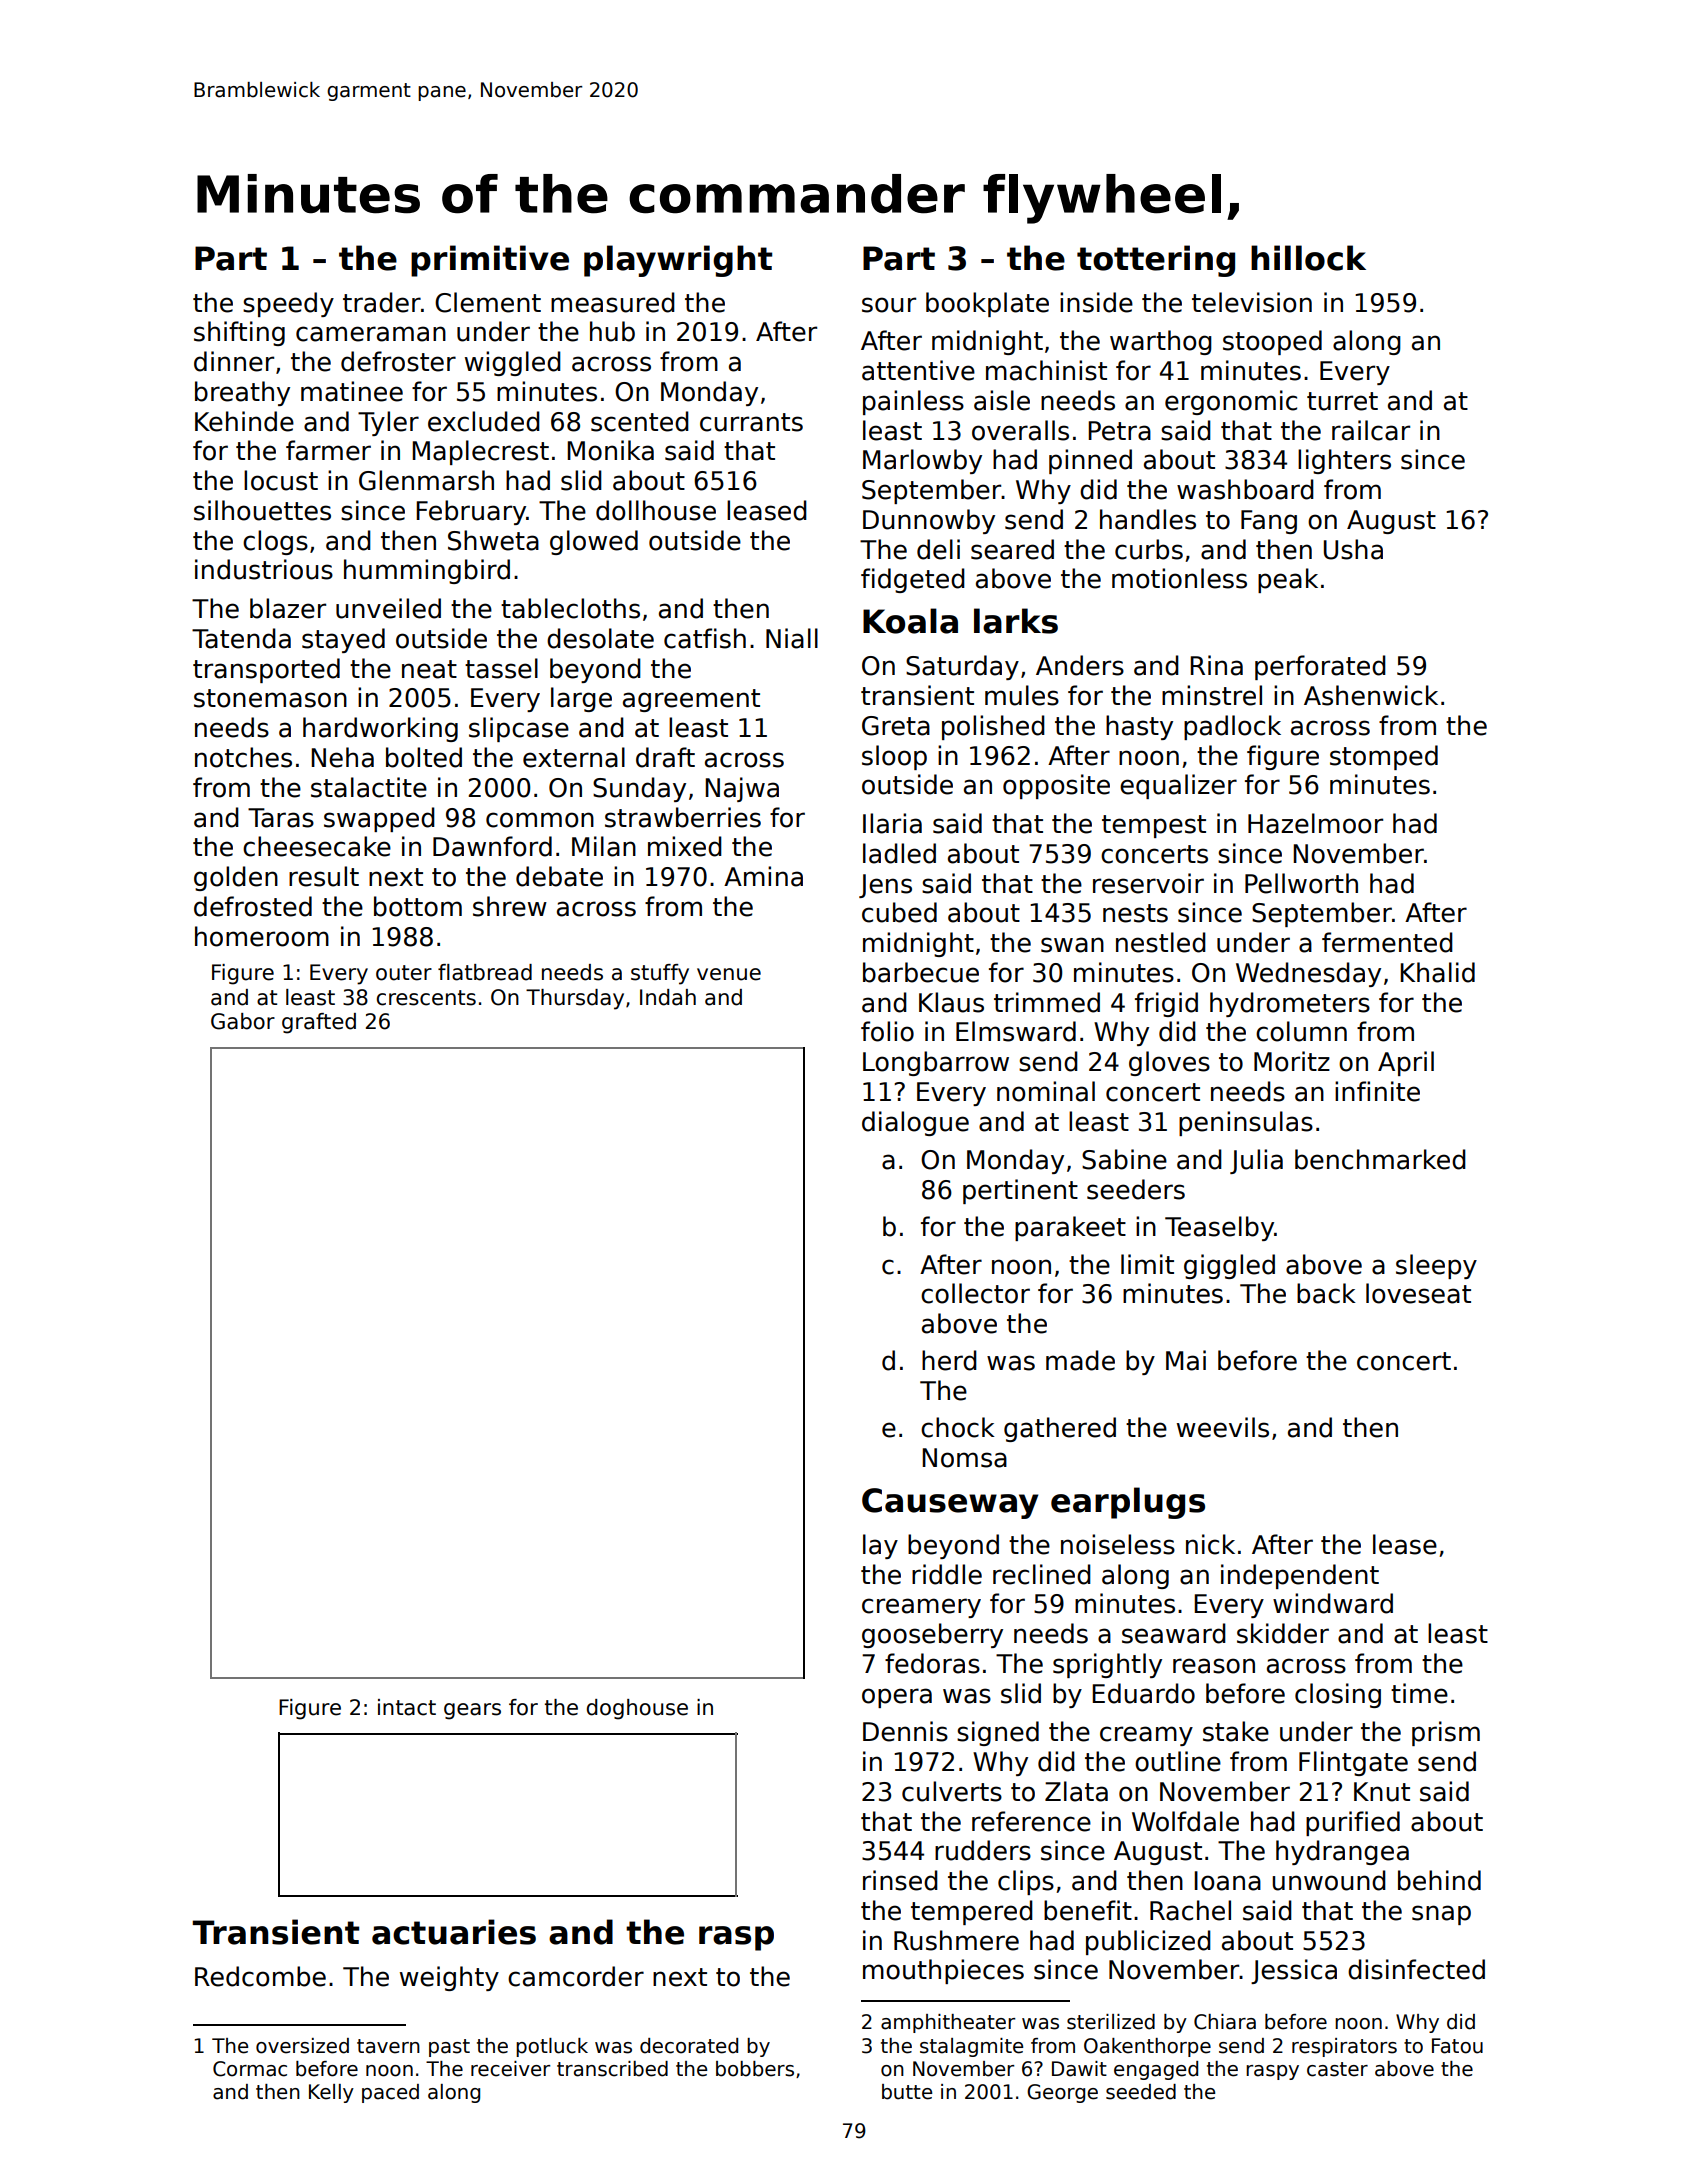 Image resolution: width=1683 pixels, height=2178 pixels. I want to click on farmer, so click(328, 450).
